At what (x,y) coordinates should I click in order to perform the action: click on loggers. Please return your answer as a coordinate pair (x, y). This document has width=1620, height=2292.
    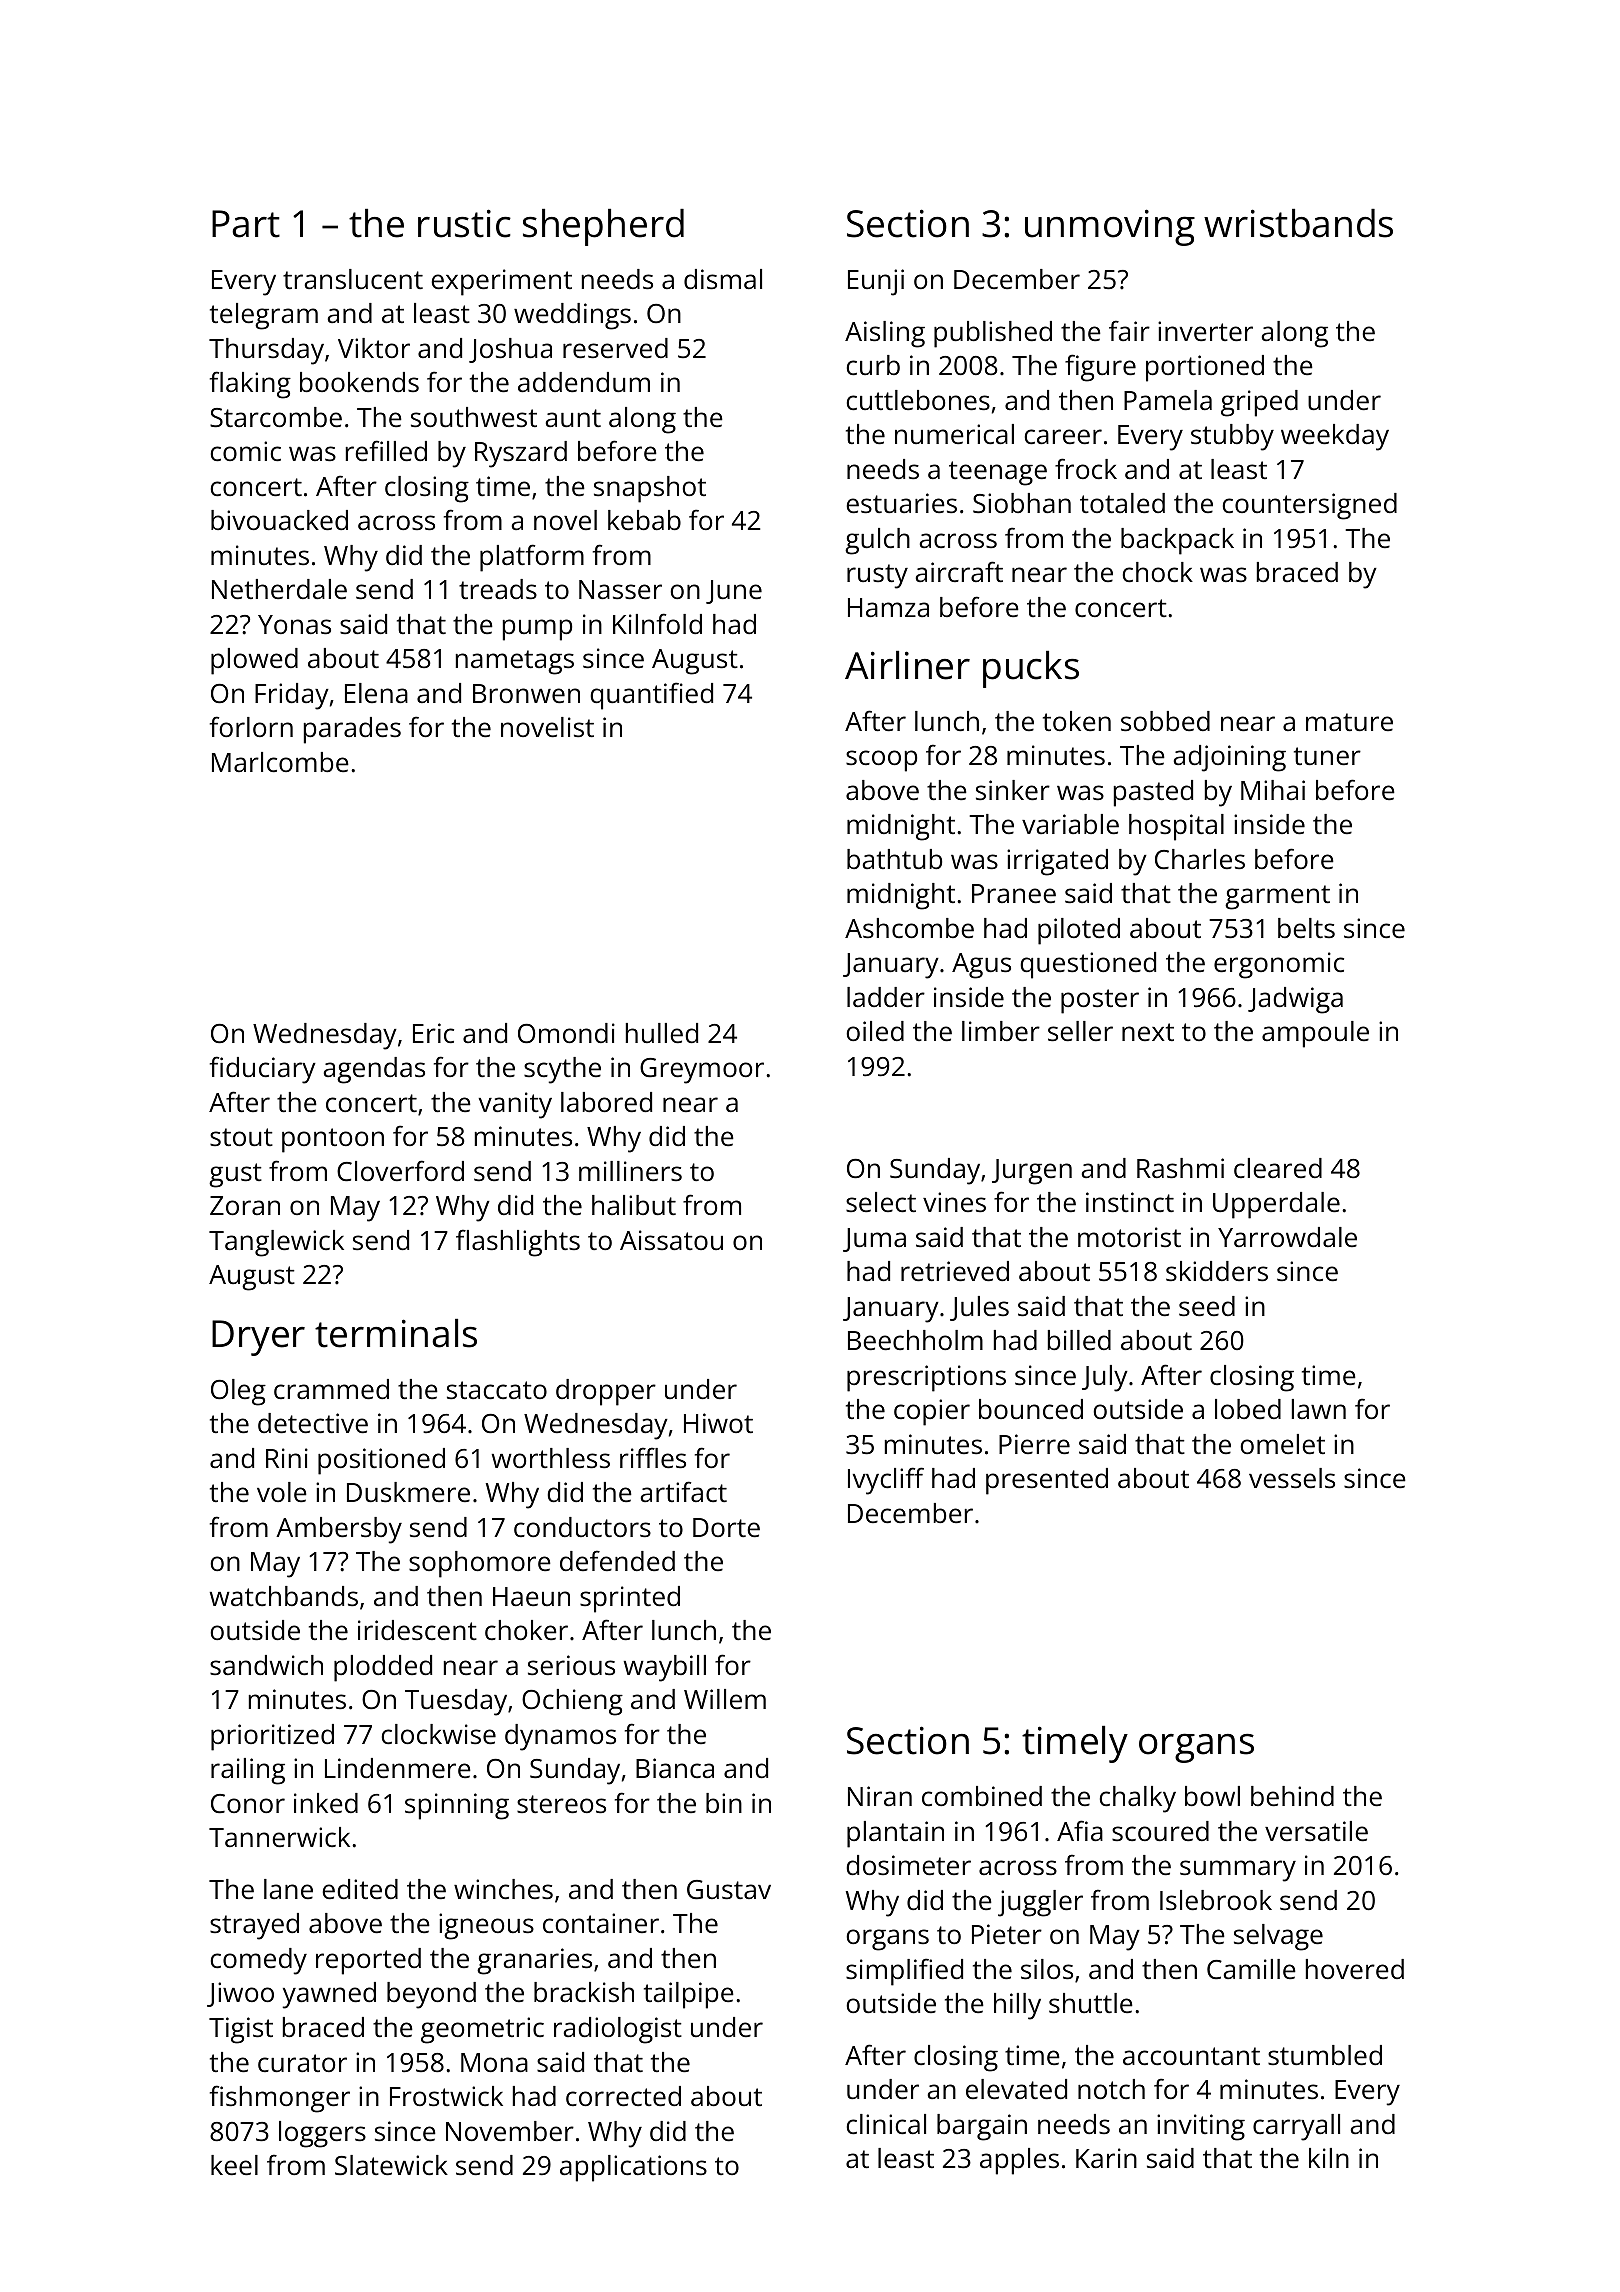
    Looking at the image, I should click on (322, 2134).
